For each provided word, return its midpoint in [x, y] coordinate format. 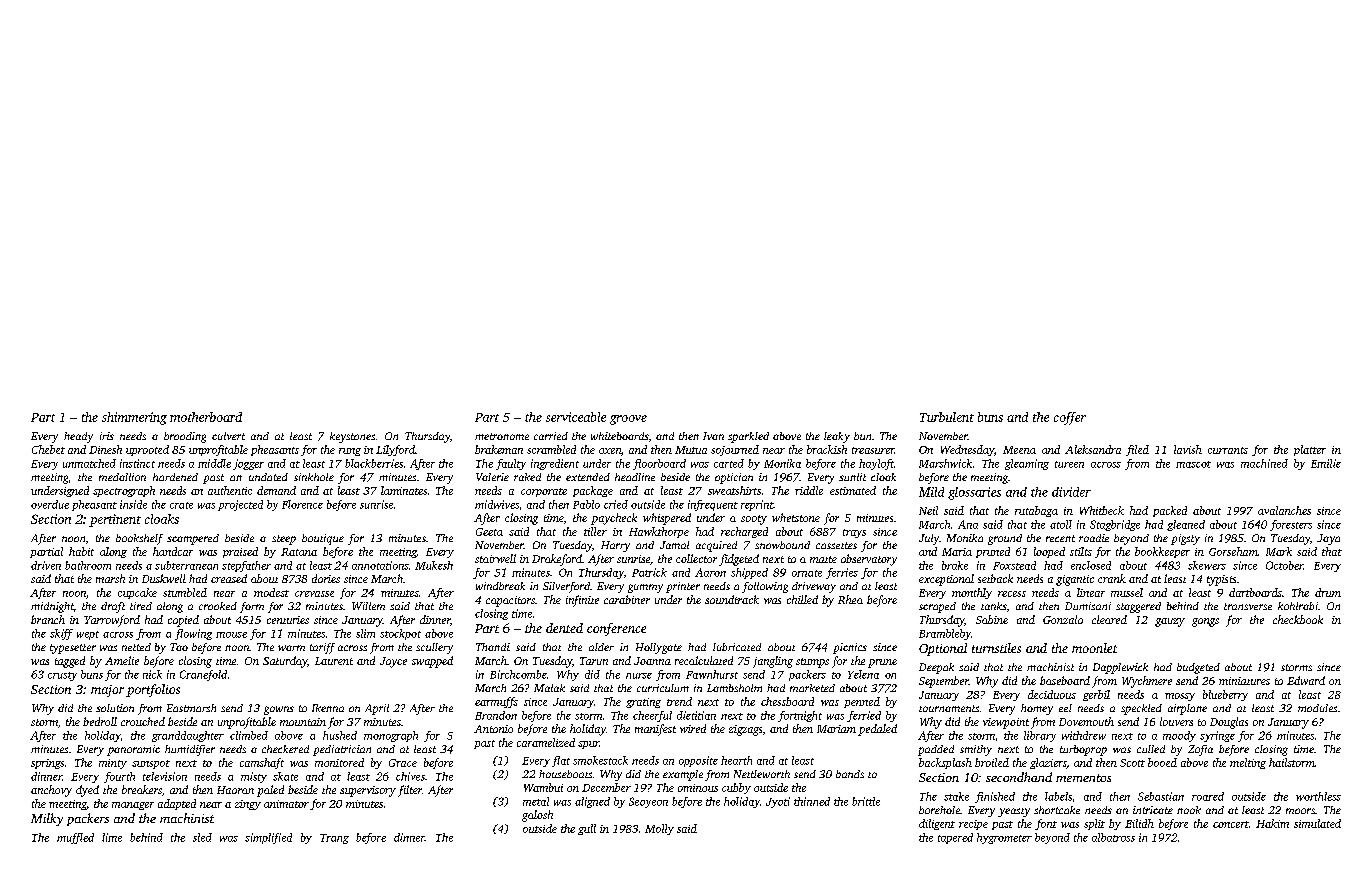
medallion [122, 477]
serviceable [576, 417]
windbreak [500, 586]
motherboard [206, 417]
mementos [1083, 778]
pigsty [1185, 539]
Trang [334, 839]
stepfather [246, 566]
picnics [850, 648]
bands [850, 774]
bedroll [100, 721]
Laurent [334, 661]
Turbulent [947, 417]
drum [1328, 592]
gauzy [1170, 622]
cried [616, 504]
